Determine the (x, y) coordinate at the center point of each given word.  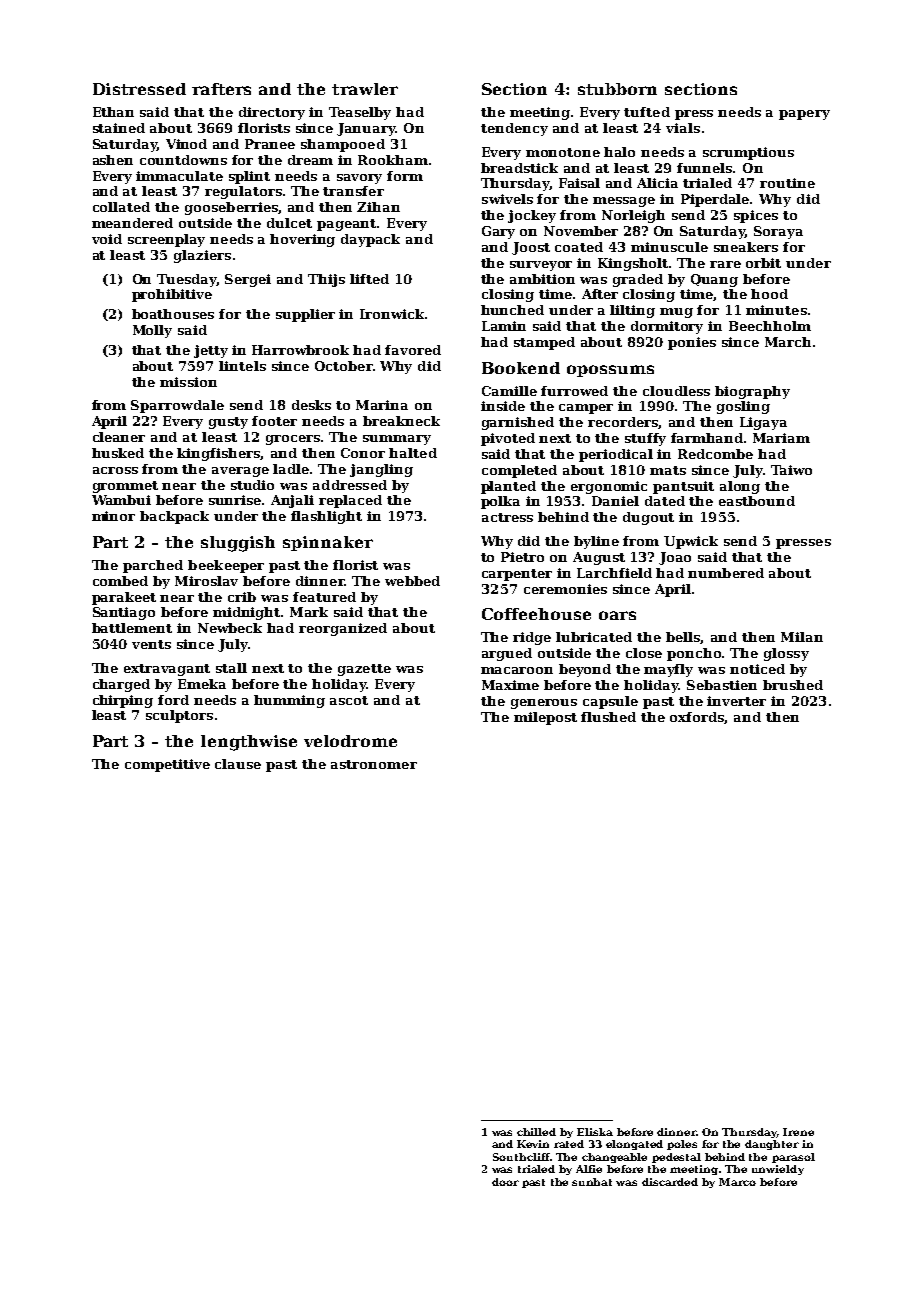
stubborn (617, 89)
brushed (793, 685)
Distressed (139, 89)
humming (289, 701)
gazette (364, 670)
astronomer (374, 764)
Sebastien (722, 685)
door (505, 1182)
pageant (346, 225)
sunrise (236, 500)
